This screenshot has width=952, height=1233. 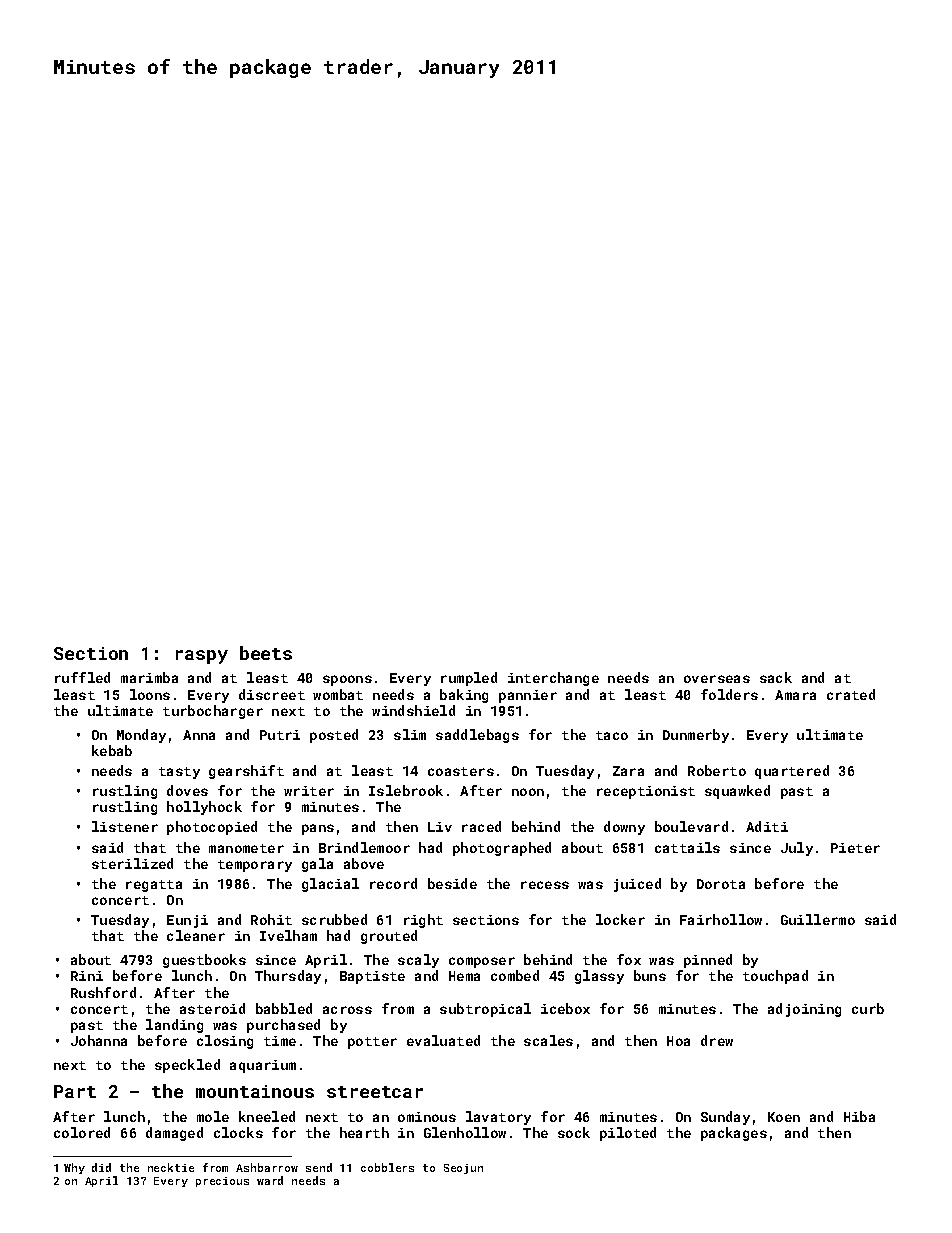 I want to click on sack, so click(x=776, y=677).
